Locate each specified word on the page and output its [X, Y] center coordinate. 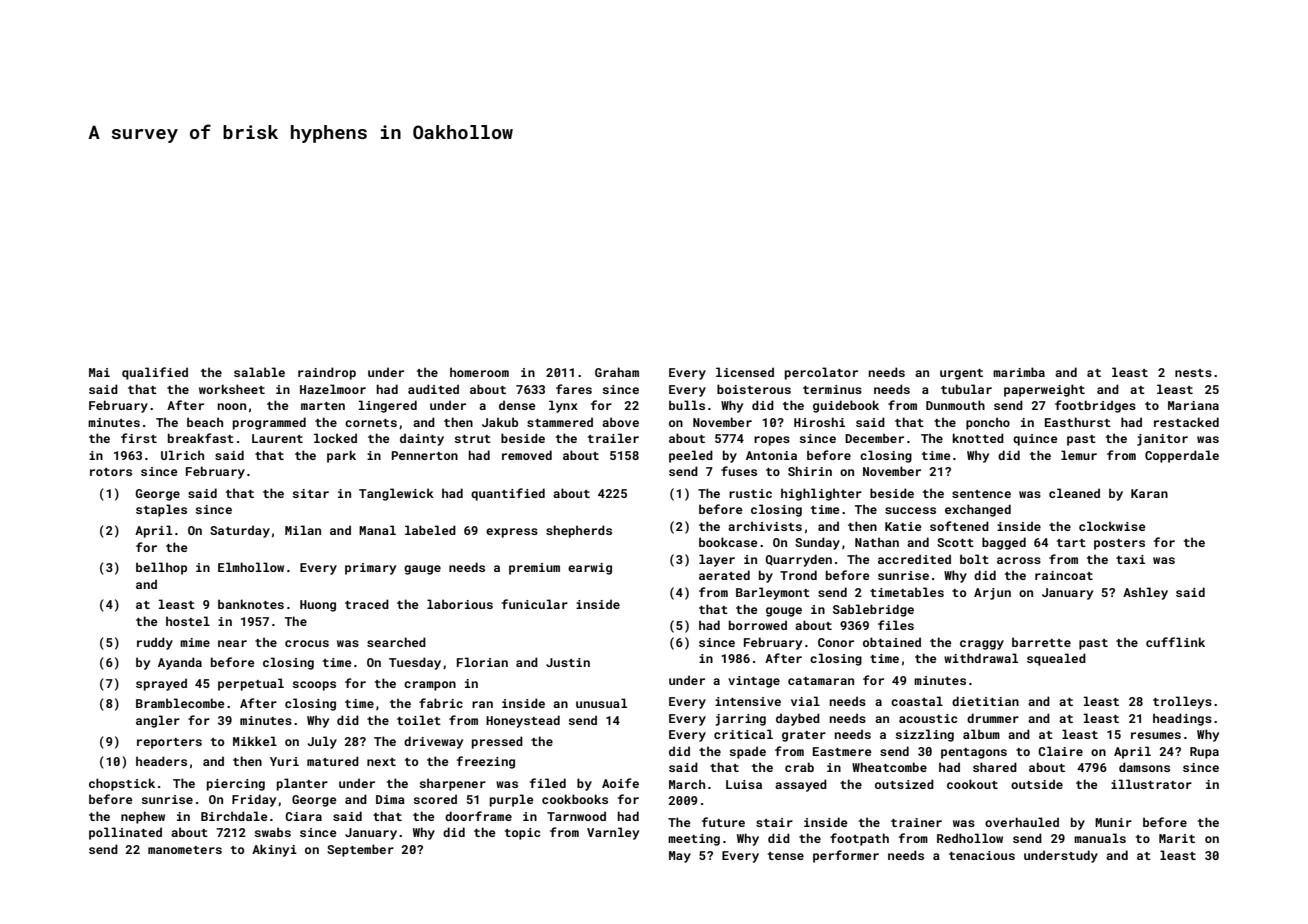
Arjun [992, 594]
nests [1193, 373]
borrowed [758, 625]
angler [158, 721]
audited [433, 389]
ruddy [155, 643]
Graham [617, 372]
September [360, 850]
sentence [981, 494]
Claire [1060, 751]
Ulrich [182, 455]
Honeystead [523, 721]
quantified [508, 494]
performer [846, 856]
